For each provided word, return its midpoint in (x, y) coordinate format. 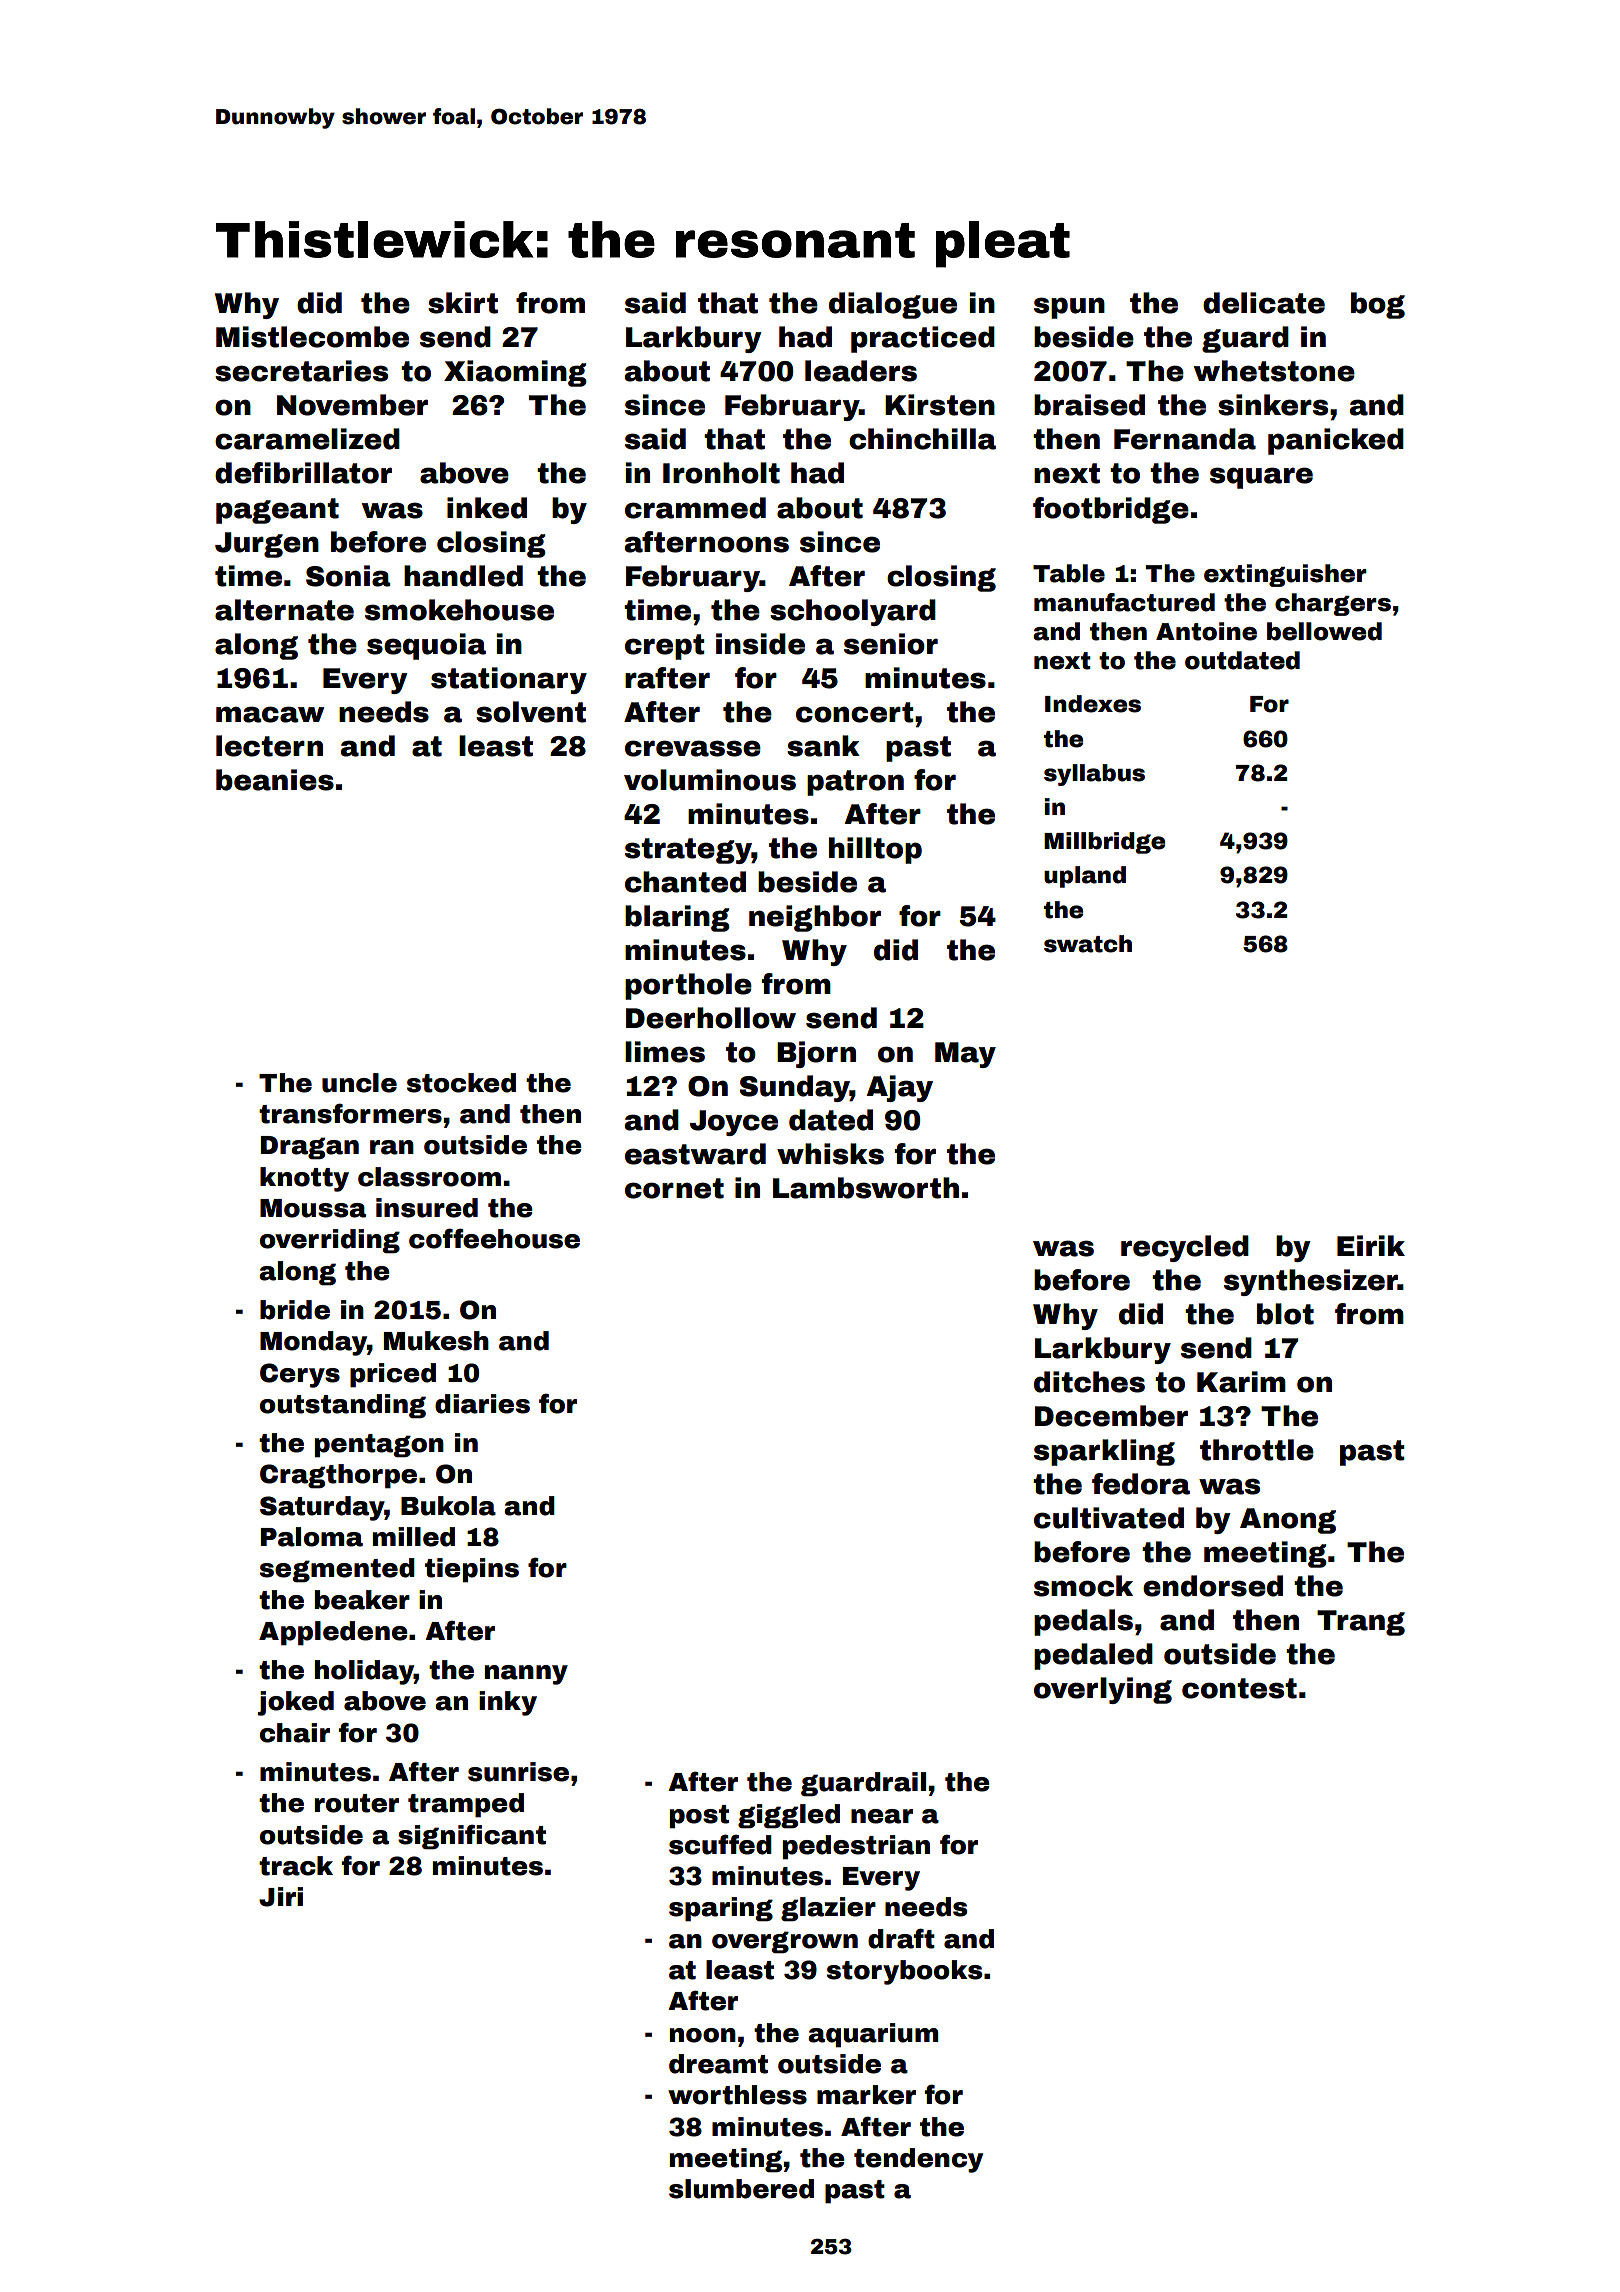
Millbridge (1104, 843)
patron (855, 783)
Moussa (313, 1208)
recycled (1185, 1248)
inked (487, 508)
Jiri (281, 1897)
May (965, 1055)
